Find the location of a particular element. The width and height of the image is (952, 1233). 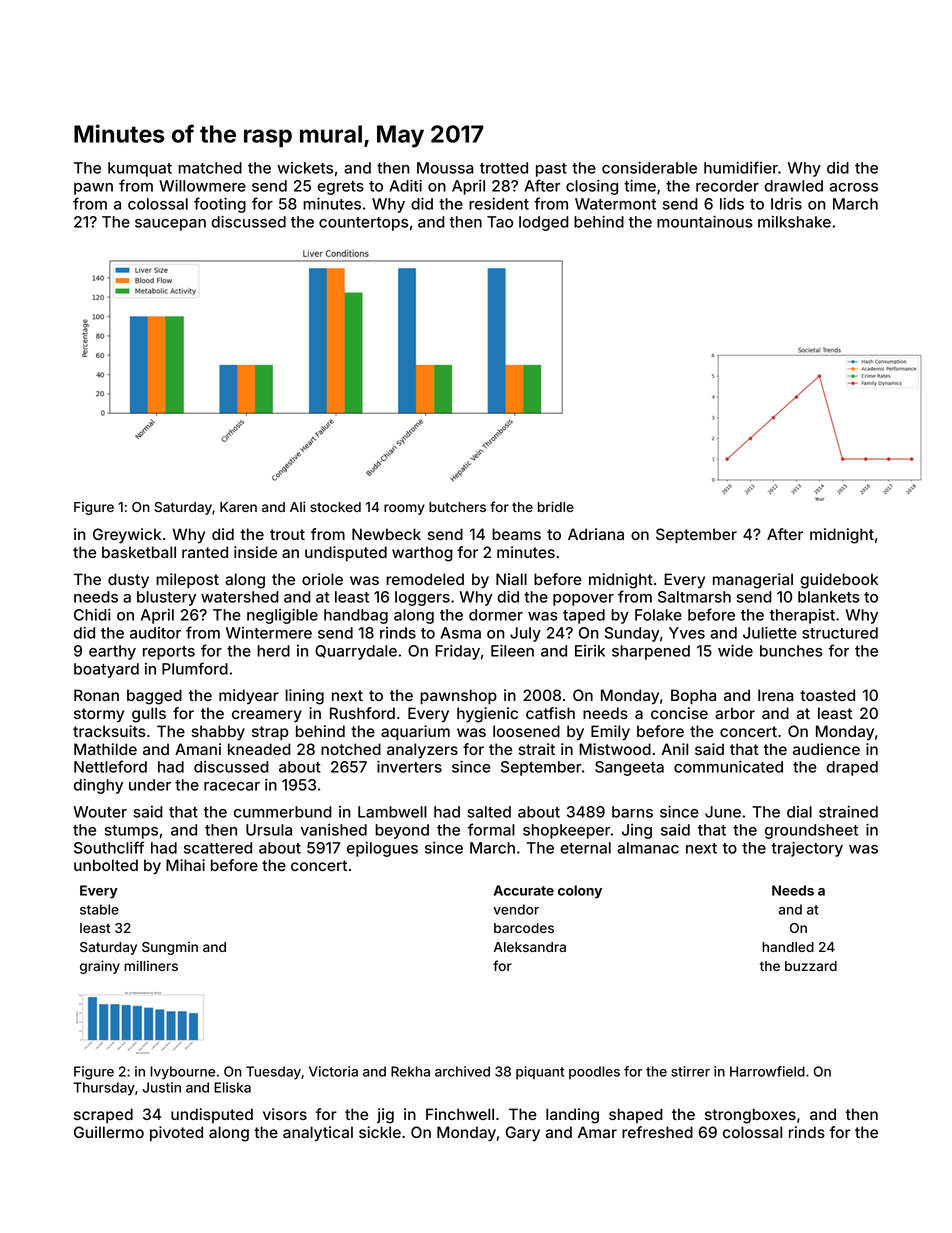

analytical is located at coordinates (318, 1134).
